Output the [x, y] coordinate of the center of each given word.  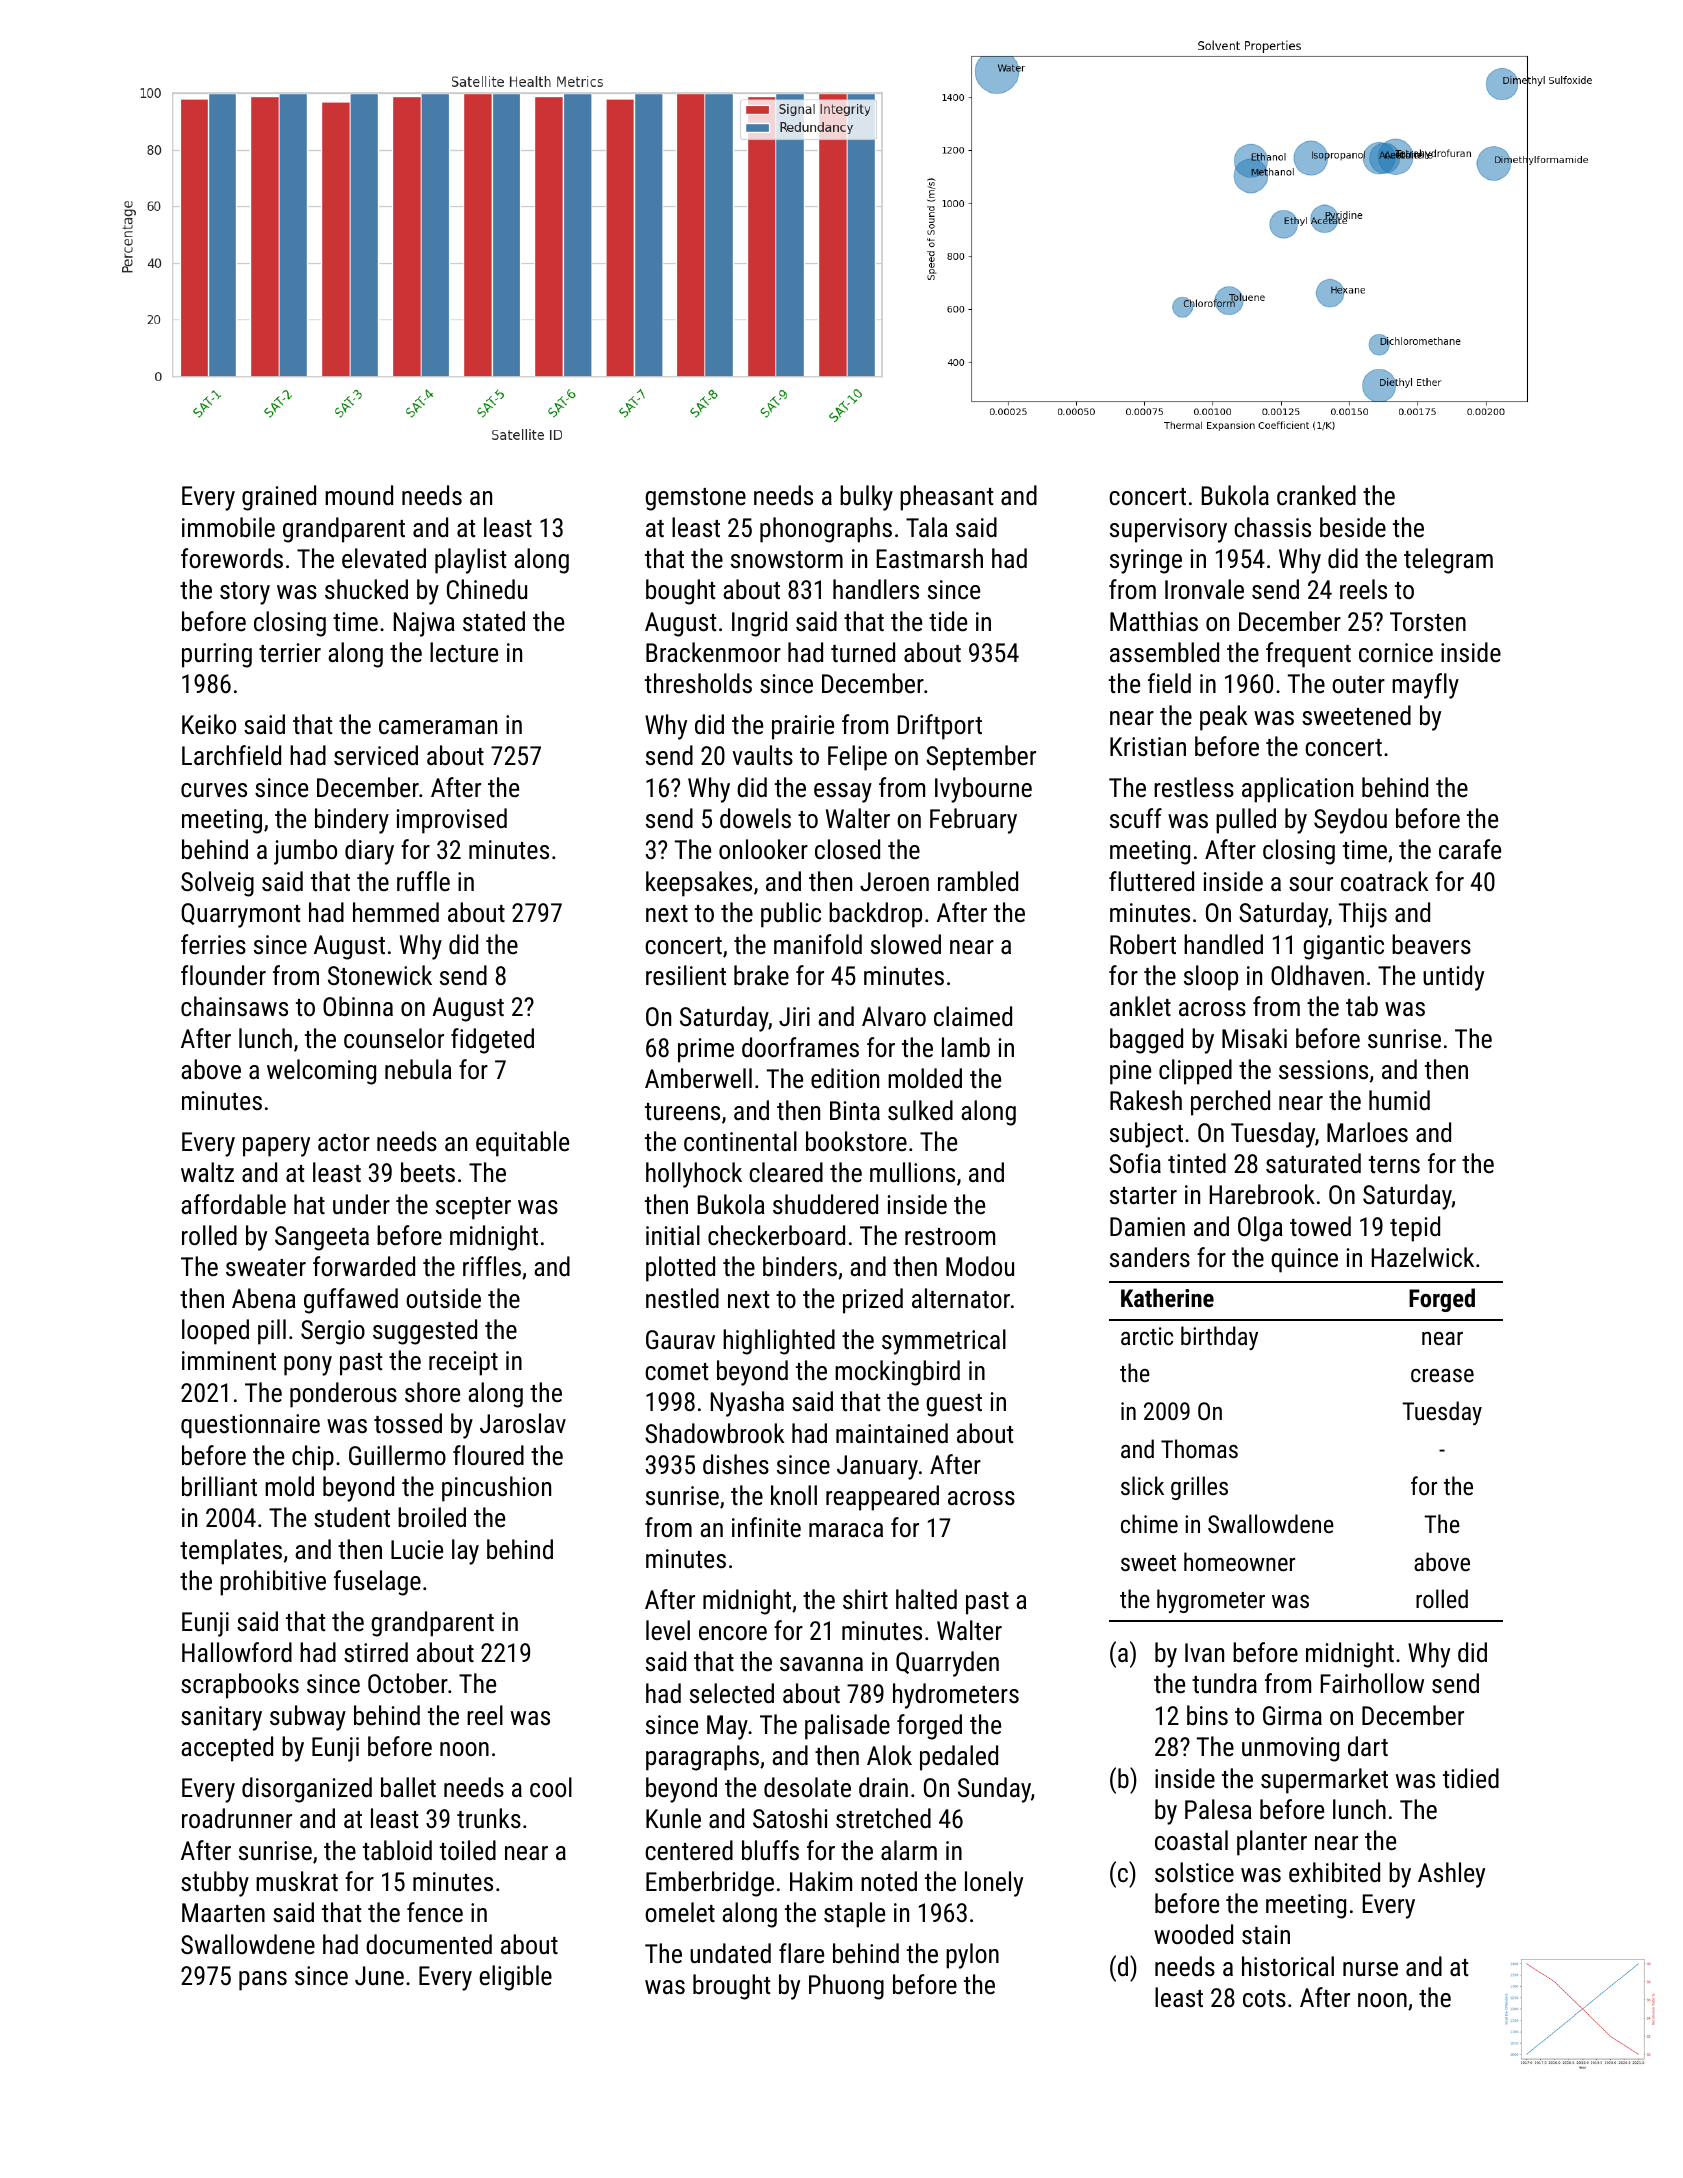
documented [429, 1944]
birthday [1219, 1338]
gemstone [695, 499]
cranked [1316, 495]
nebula [418, 1069]
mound [359, 495]
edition [845, 1078]
